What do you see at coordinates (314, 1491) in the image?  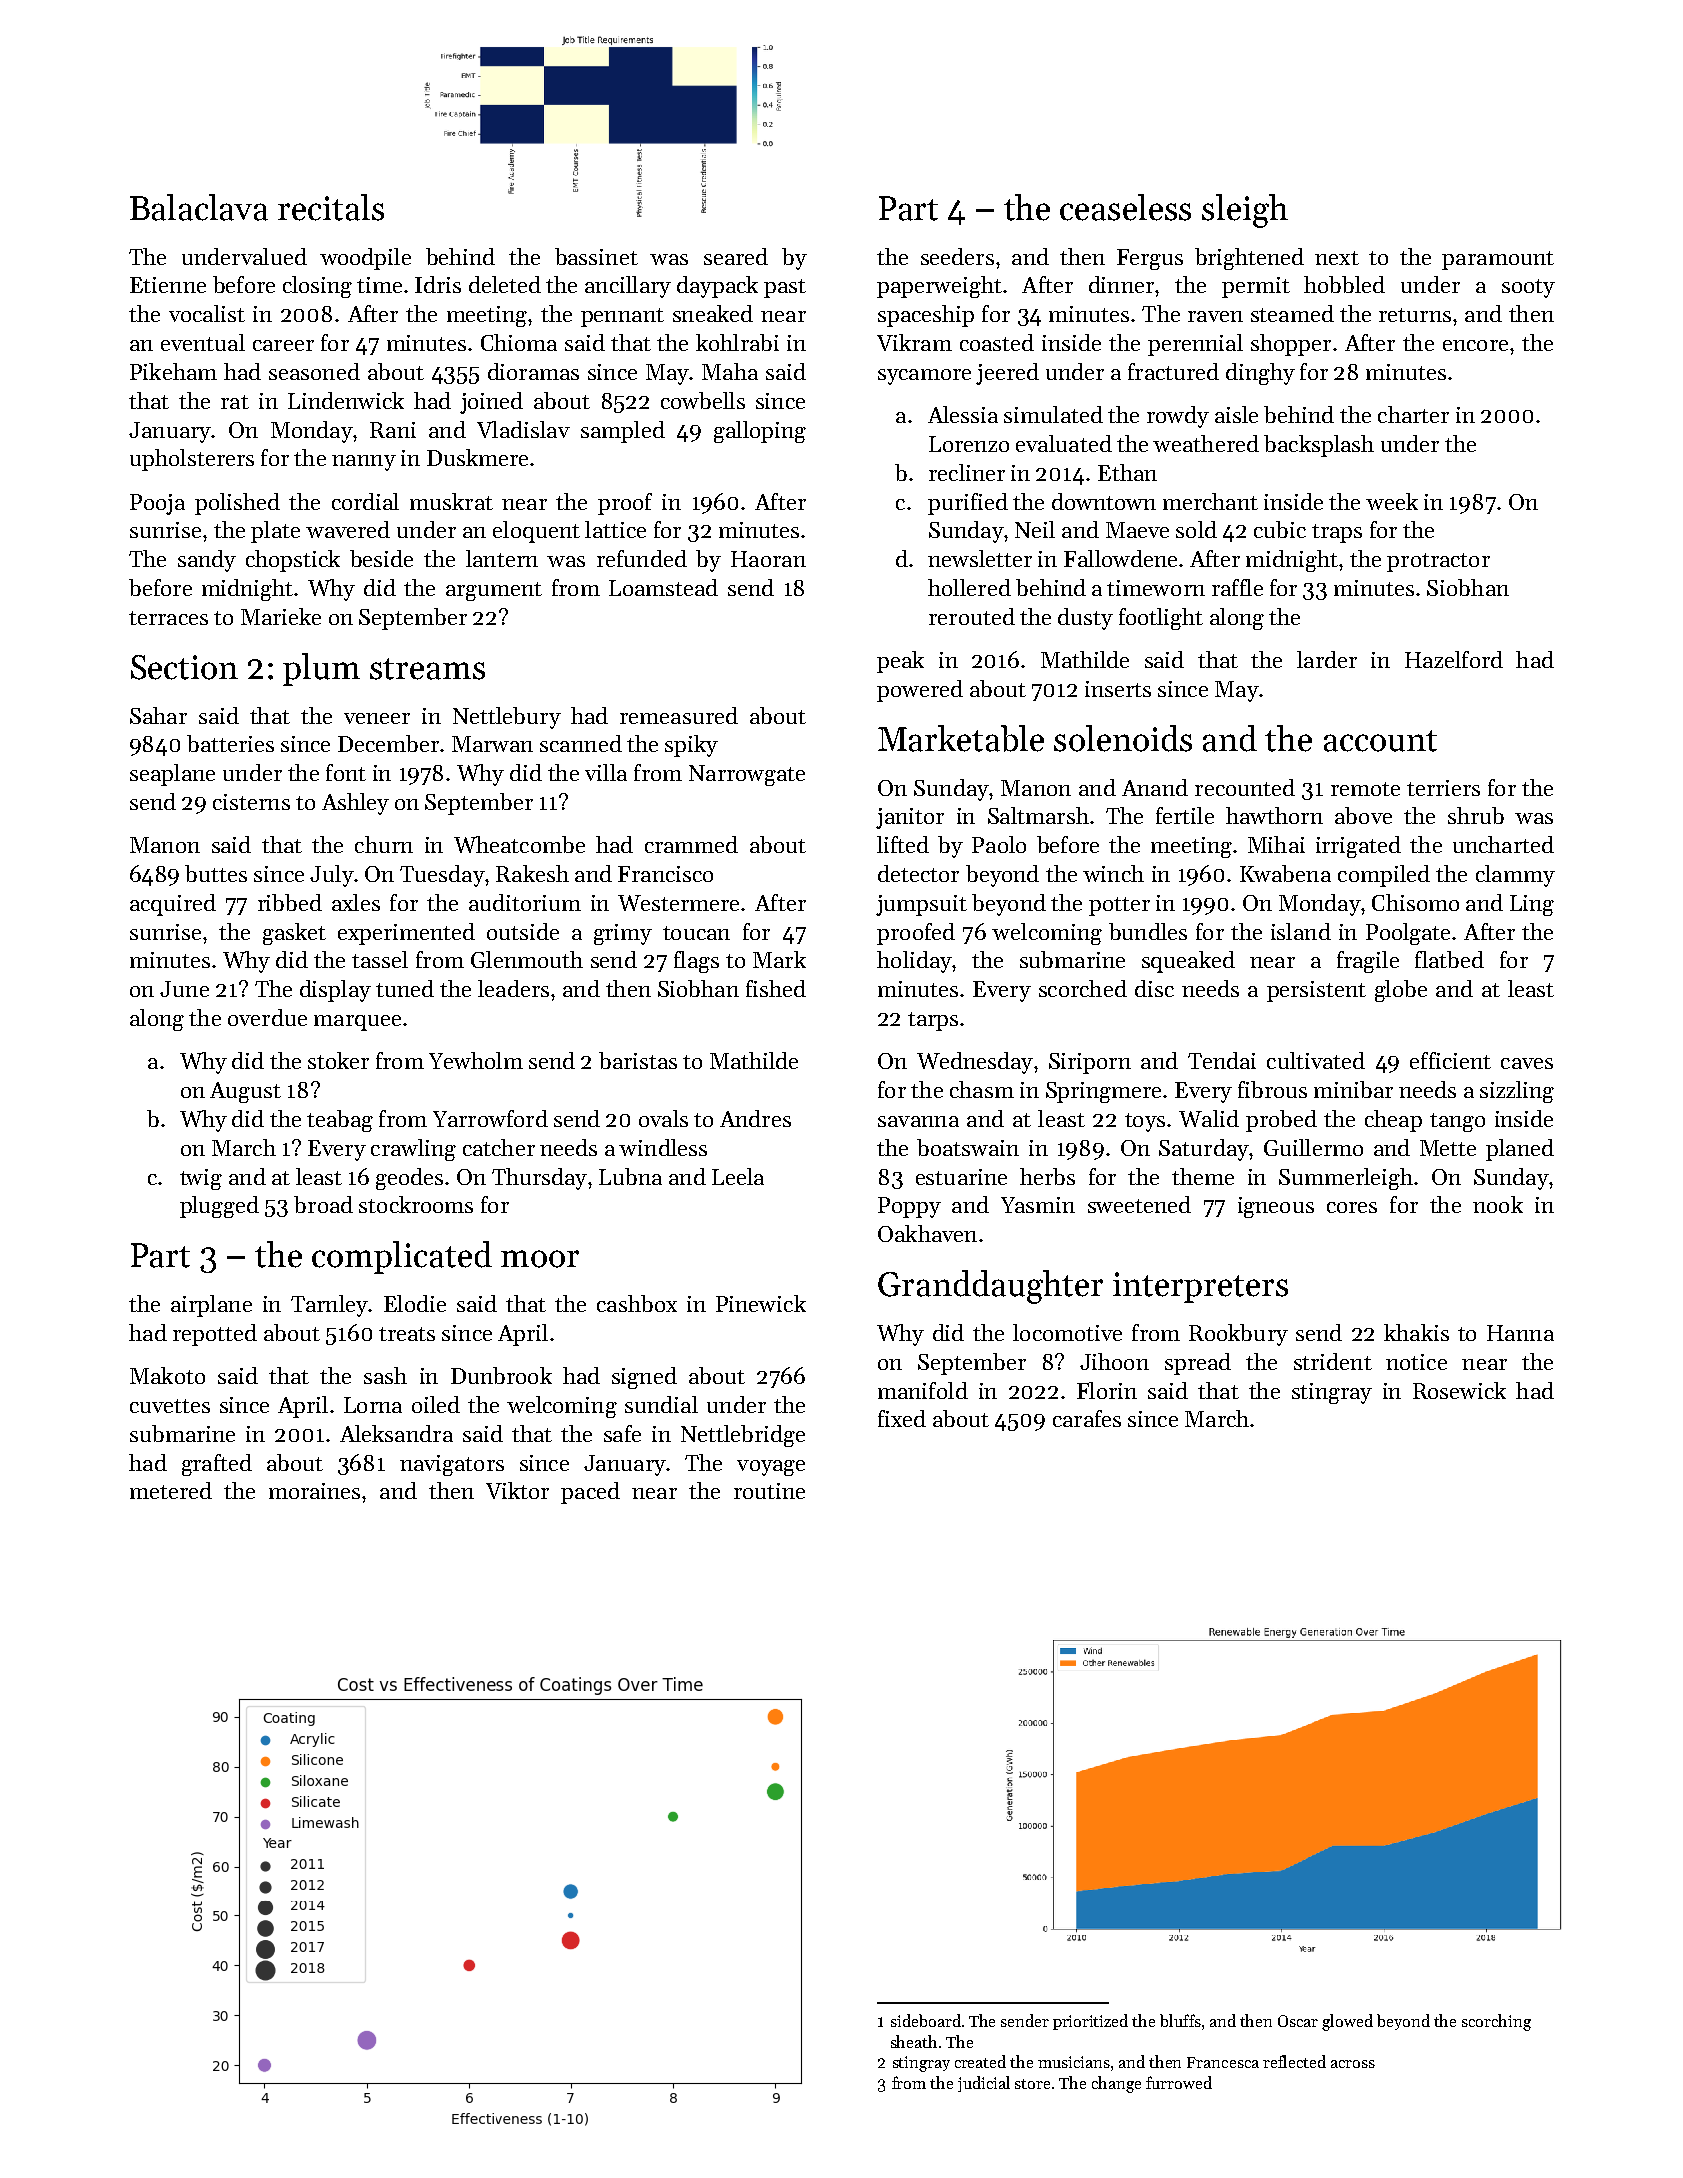 I see `moraines` at bounding box center [314, 1491].
